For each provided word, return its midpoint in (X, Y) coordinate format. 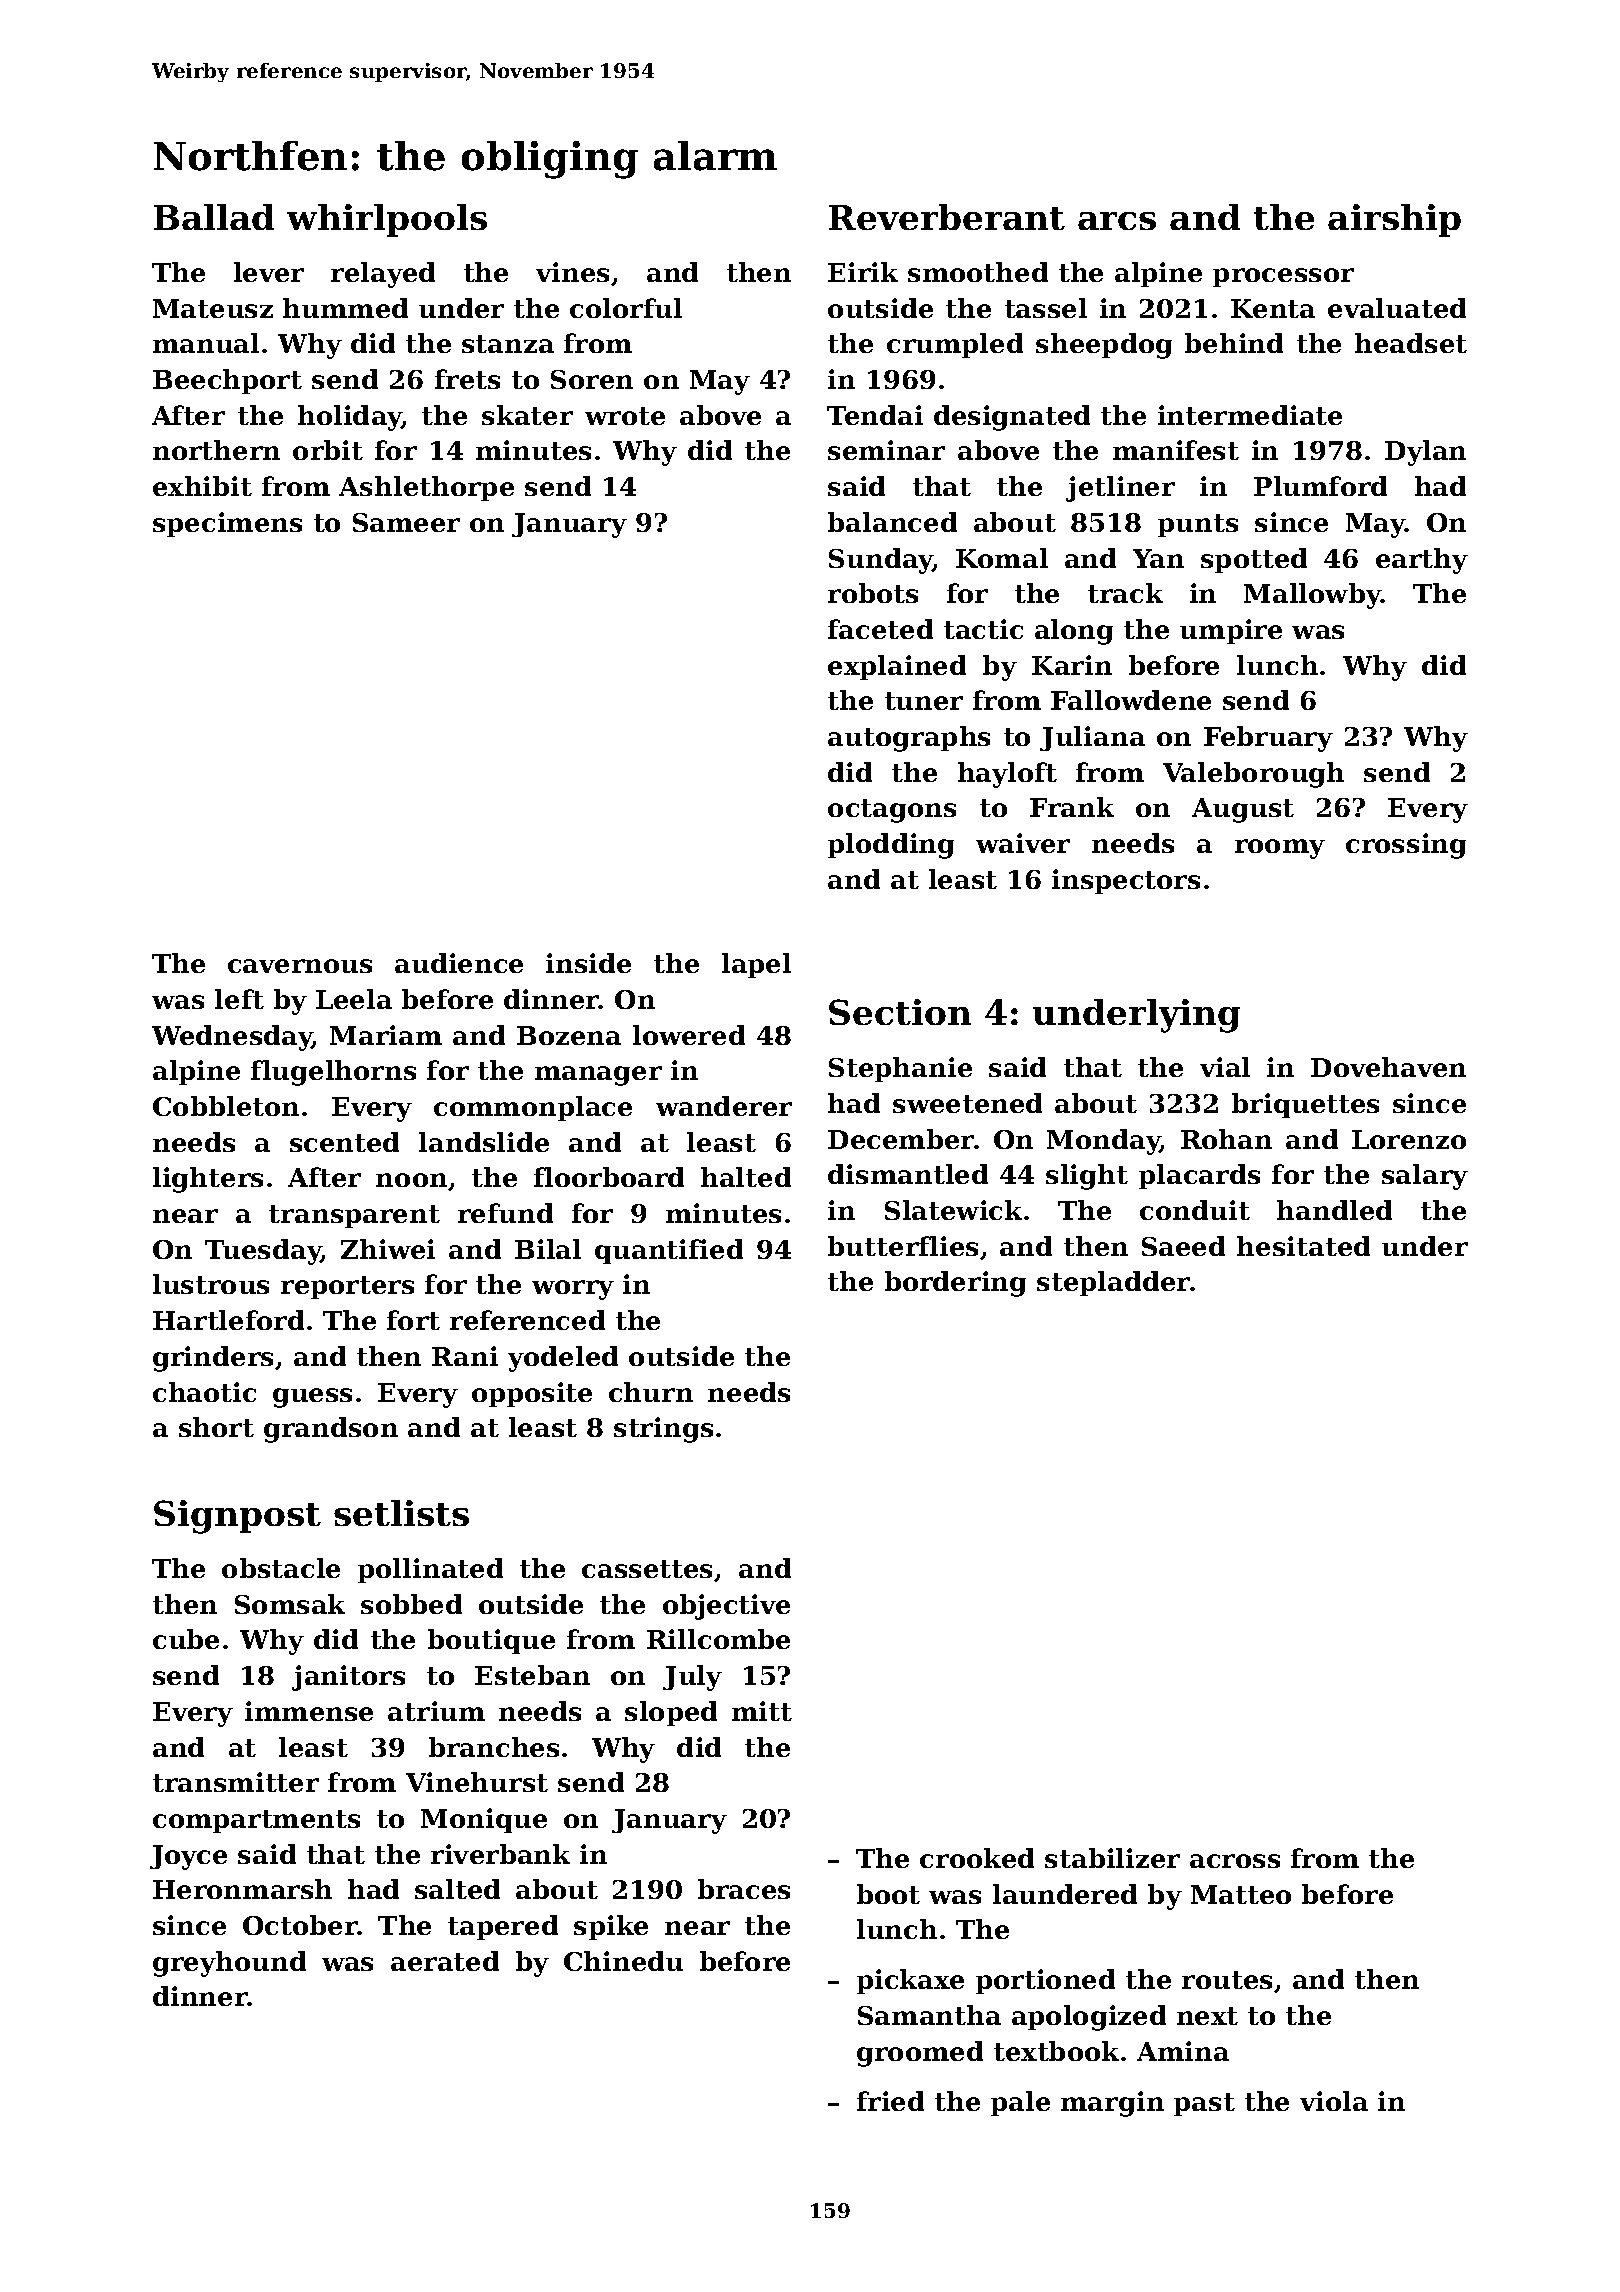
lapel (756, 965)
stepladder (1113, 1283)
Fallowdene (1131, 700)
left (239, 999)
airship (1394, 220)
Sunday (881, 561)
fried (890, 2101)
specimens (227, 524)
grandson (331, 1430)
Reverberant (947, 217)
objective (726, 1607)
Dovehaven (1388, 1067)
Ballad (214, 217)
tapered (503, 1927)
